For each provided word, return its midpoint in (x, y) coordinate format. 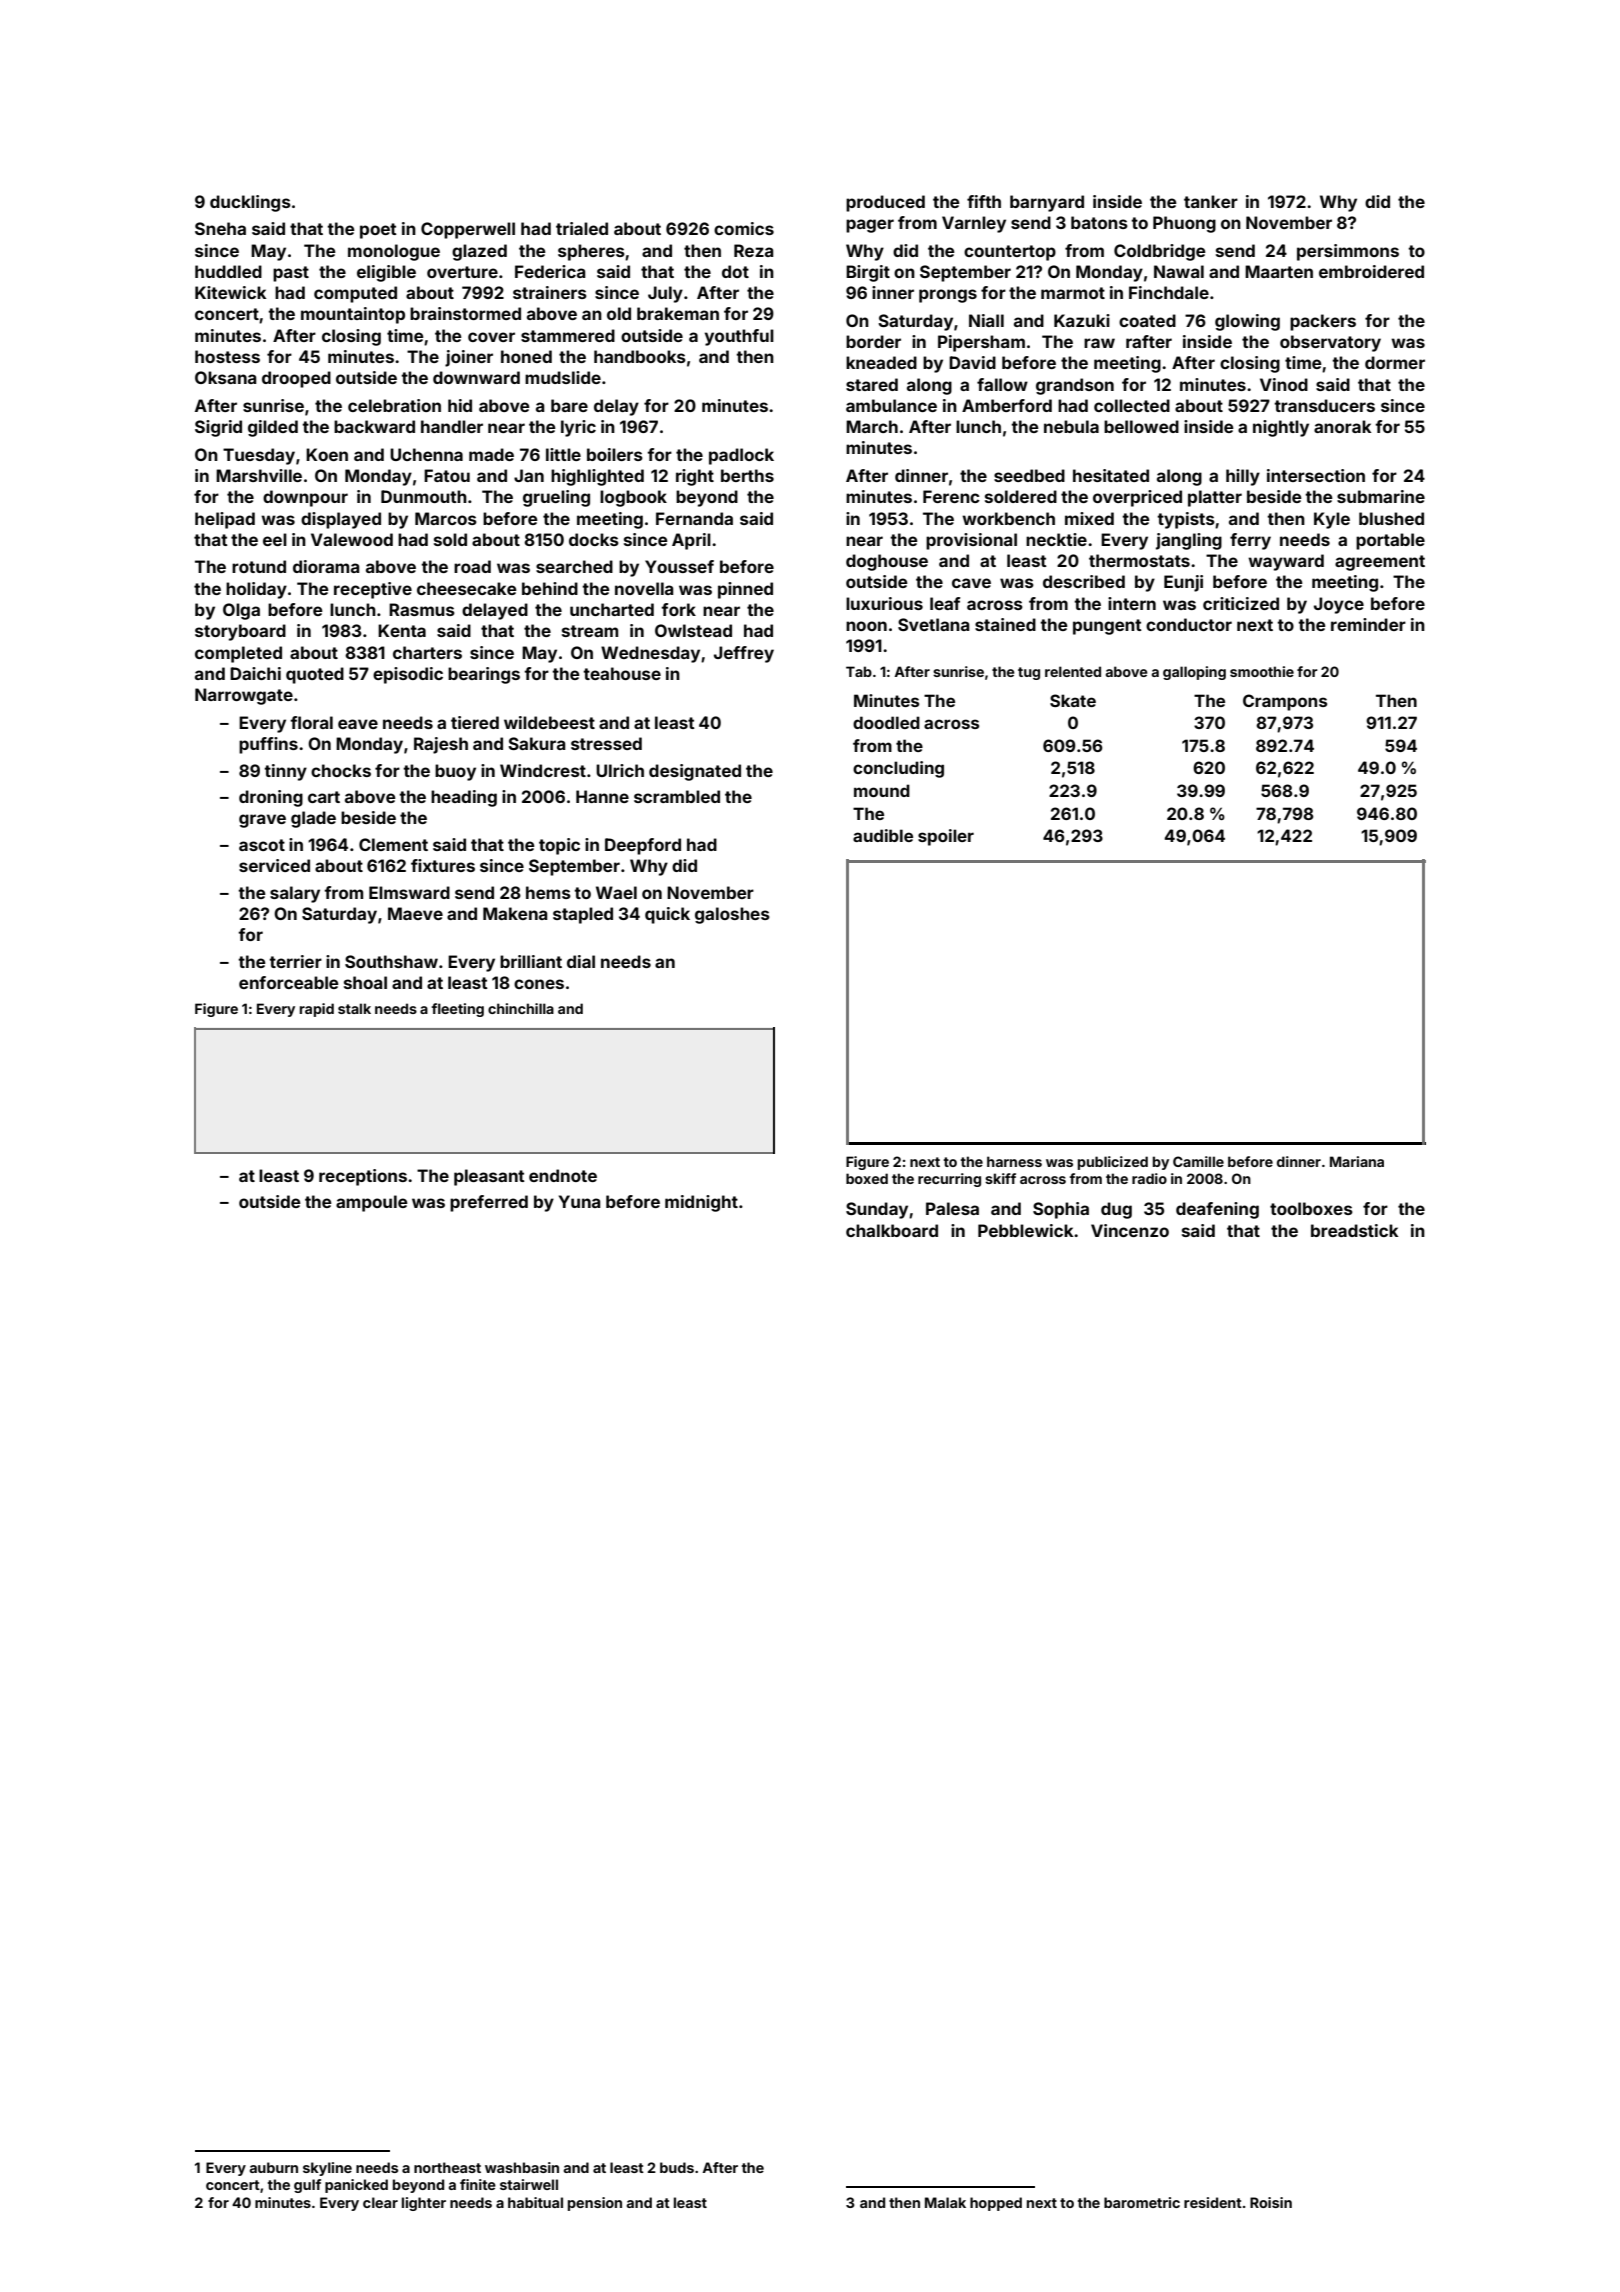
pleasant (489, 1177)
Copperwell (468, 230)
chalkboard (892, 1230)
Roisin (1271, 2202)
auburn (273, 2167)
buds (677, 2167)
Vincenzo (1130, 1230)
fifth (984, 201)
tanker (1211, 201)
